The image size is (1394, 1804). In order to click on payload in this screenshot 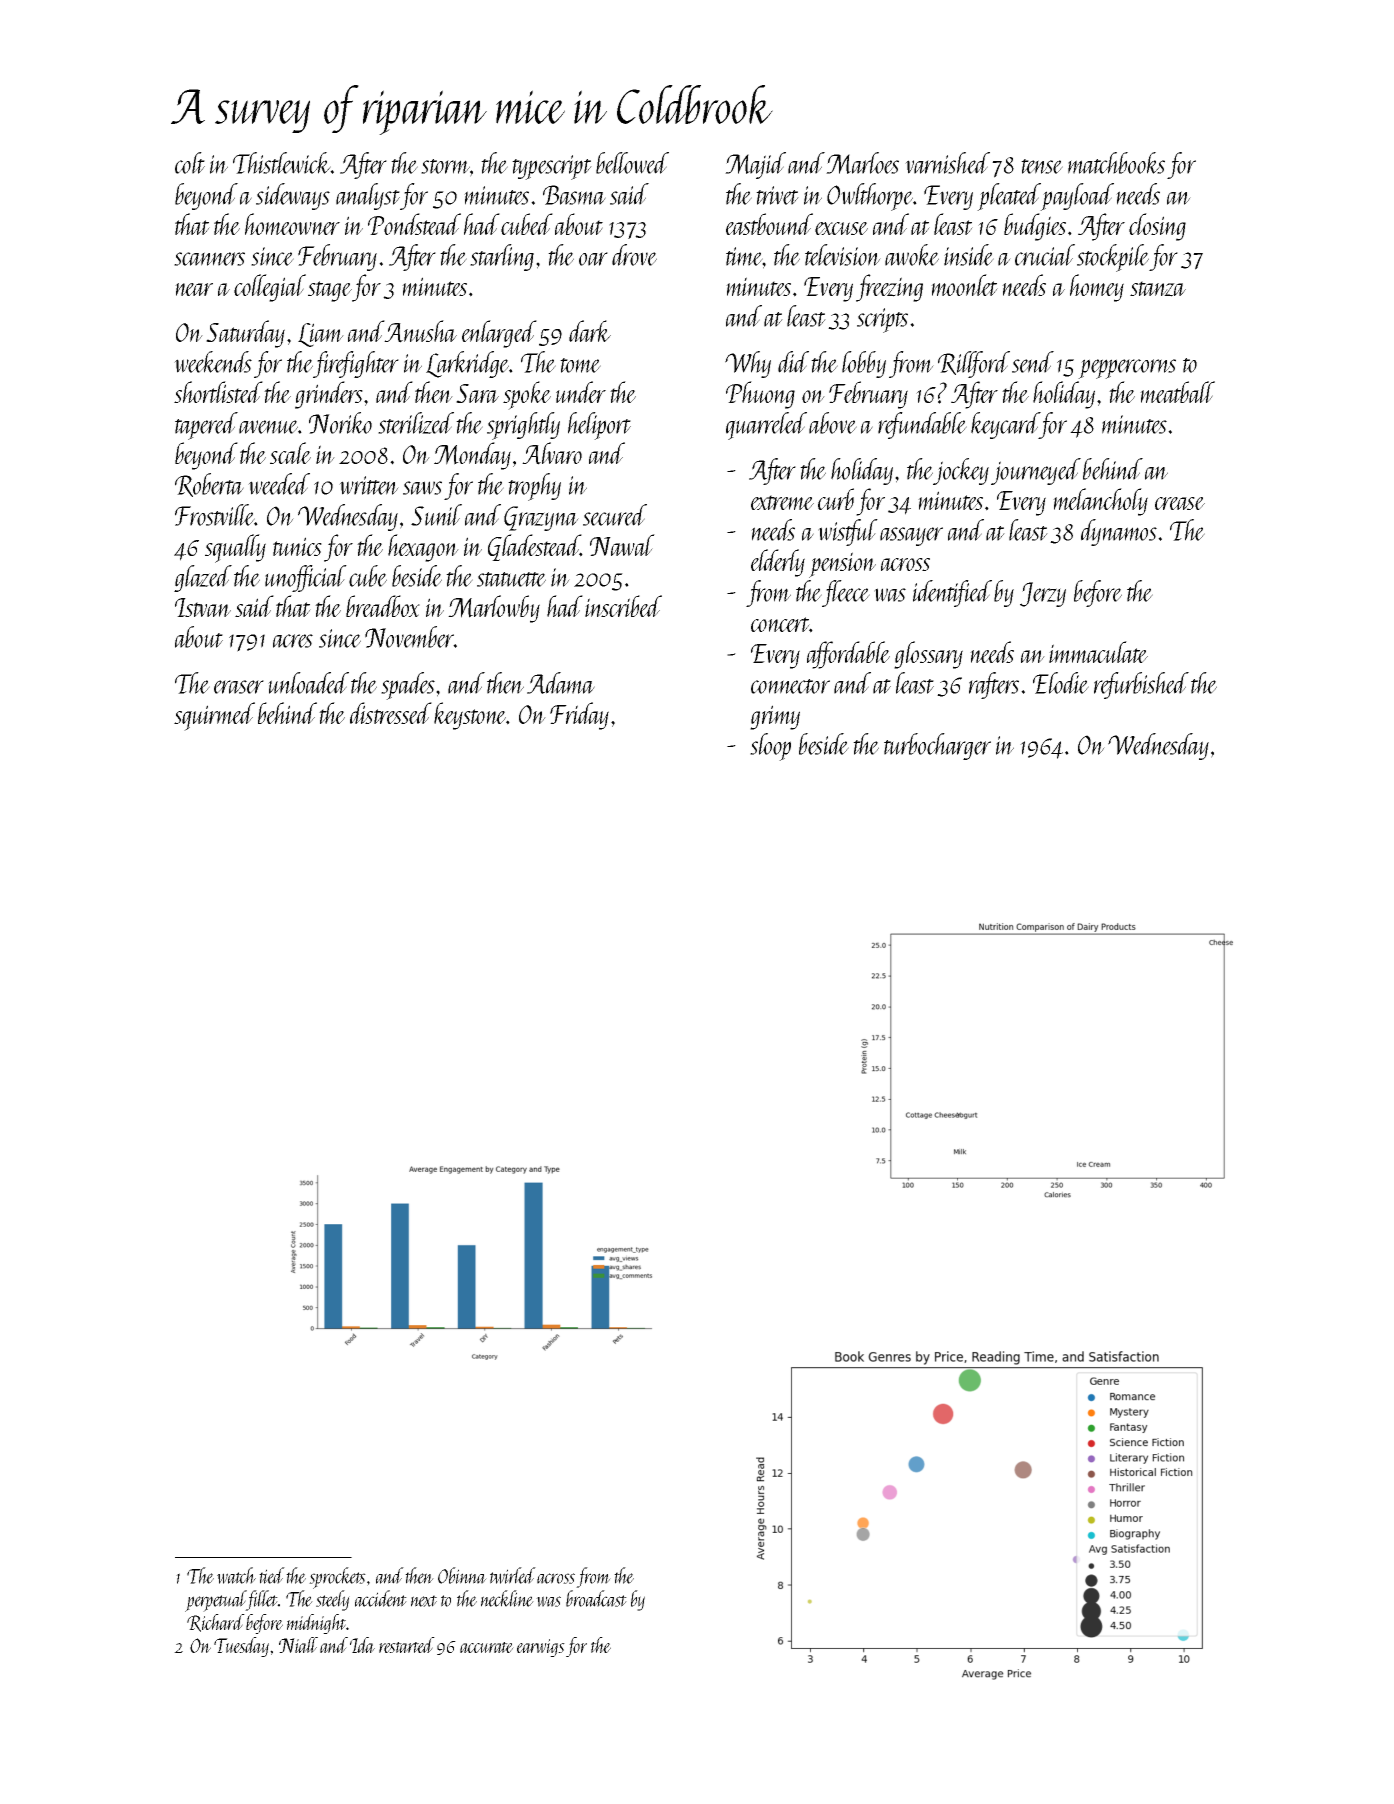, I will do `click(1077, 197)`.
